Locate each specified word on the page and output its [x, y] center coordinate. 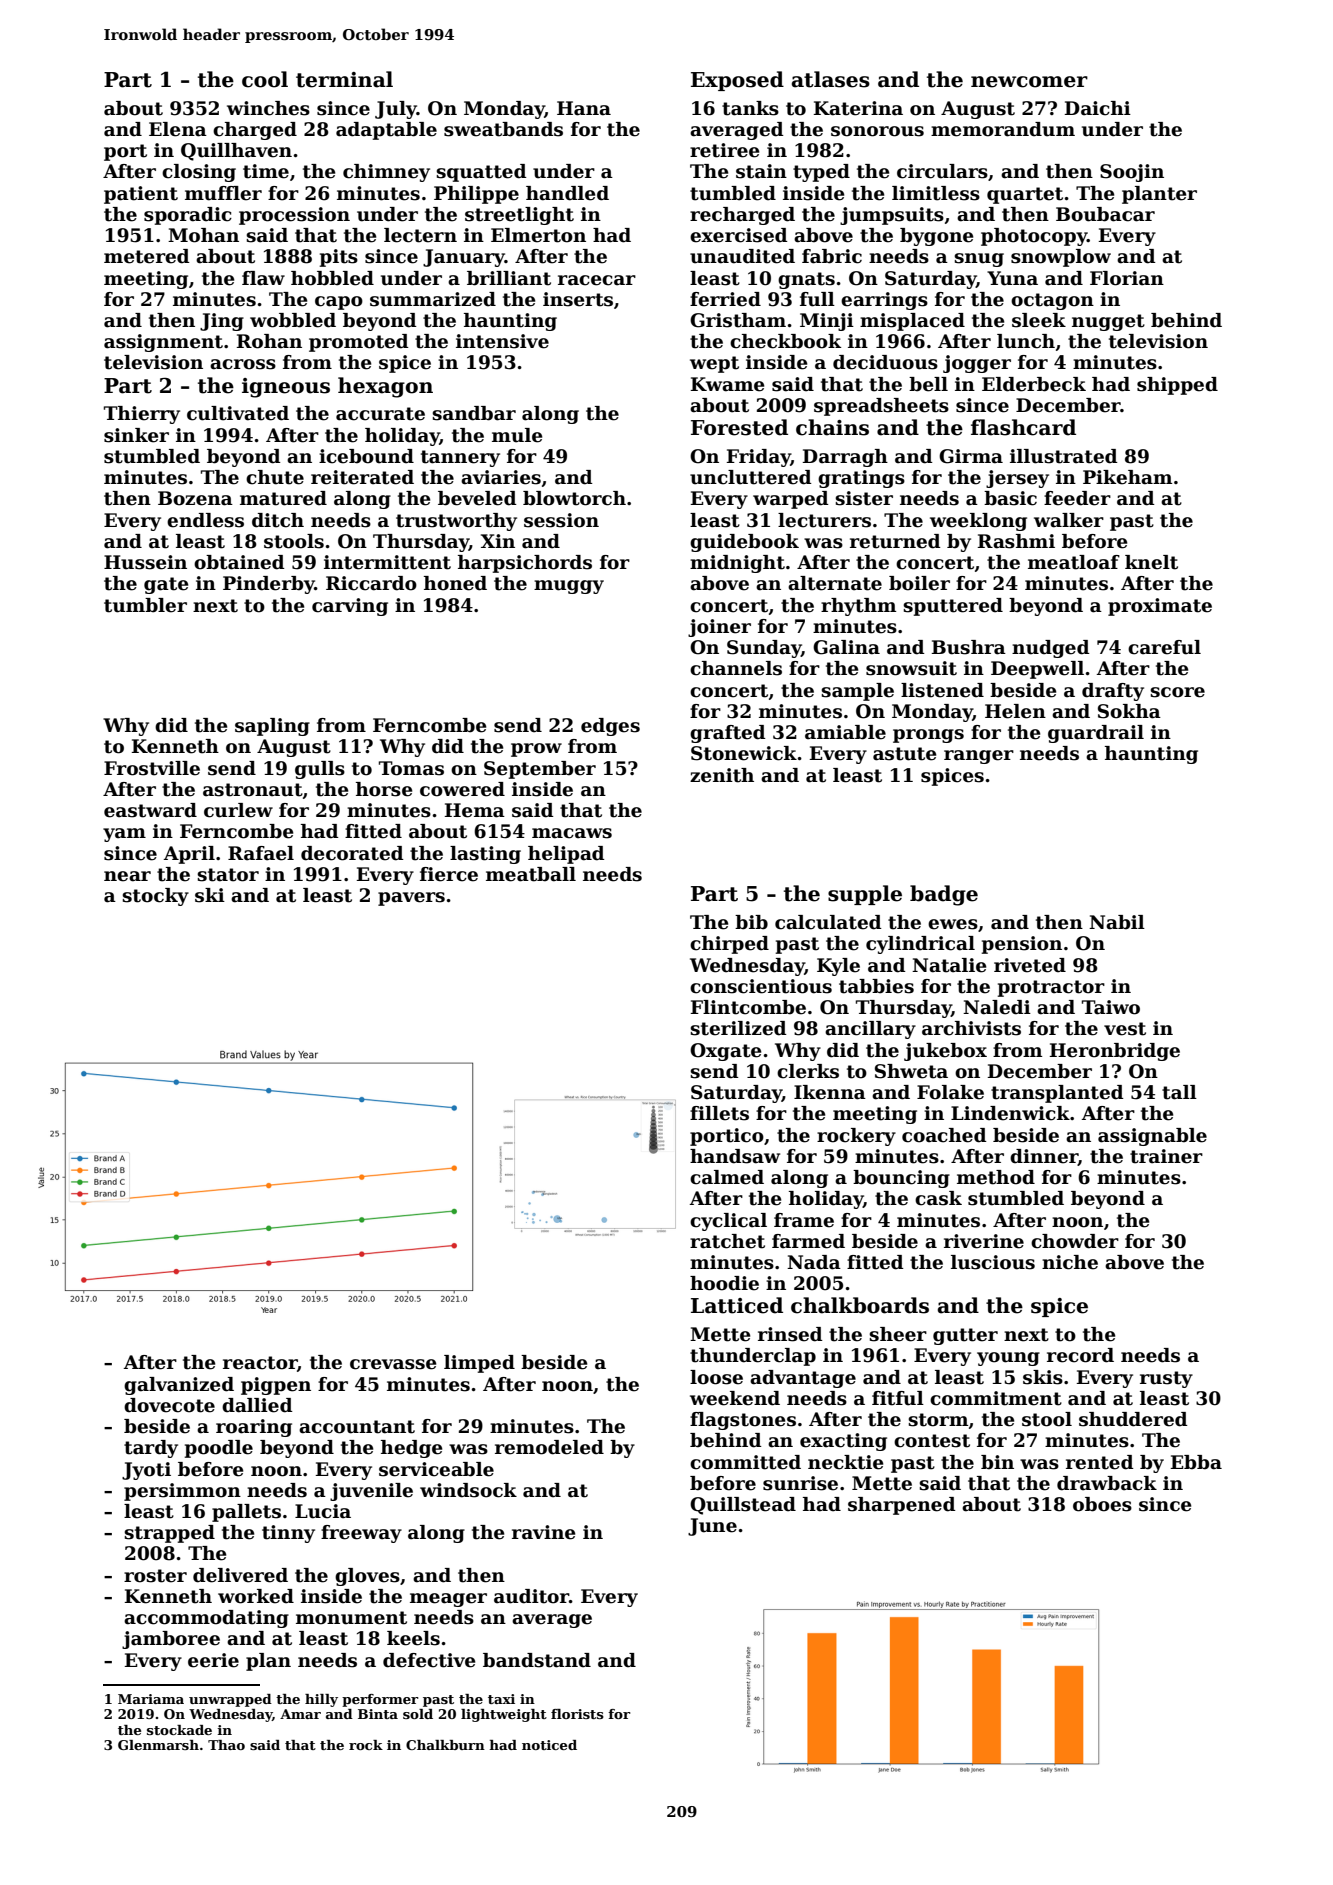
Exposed [737, 81]
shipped [1177, 386]
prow [536, 750]
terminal [344, 79]
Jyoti [146, 1471]
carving [350, 607]
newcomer [1029, 82]
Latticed [737, 1305]
